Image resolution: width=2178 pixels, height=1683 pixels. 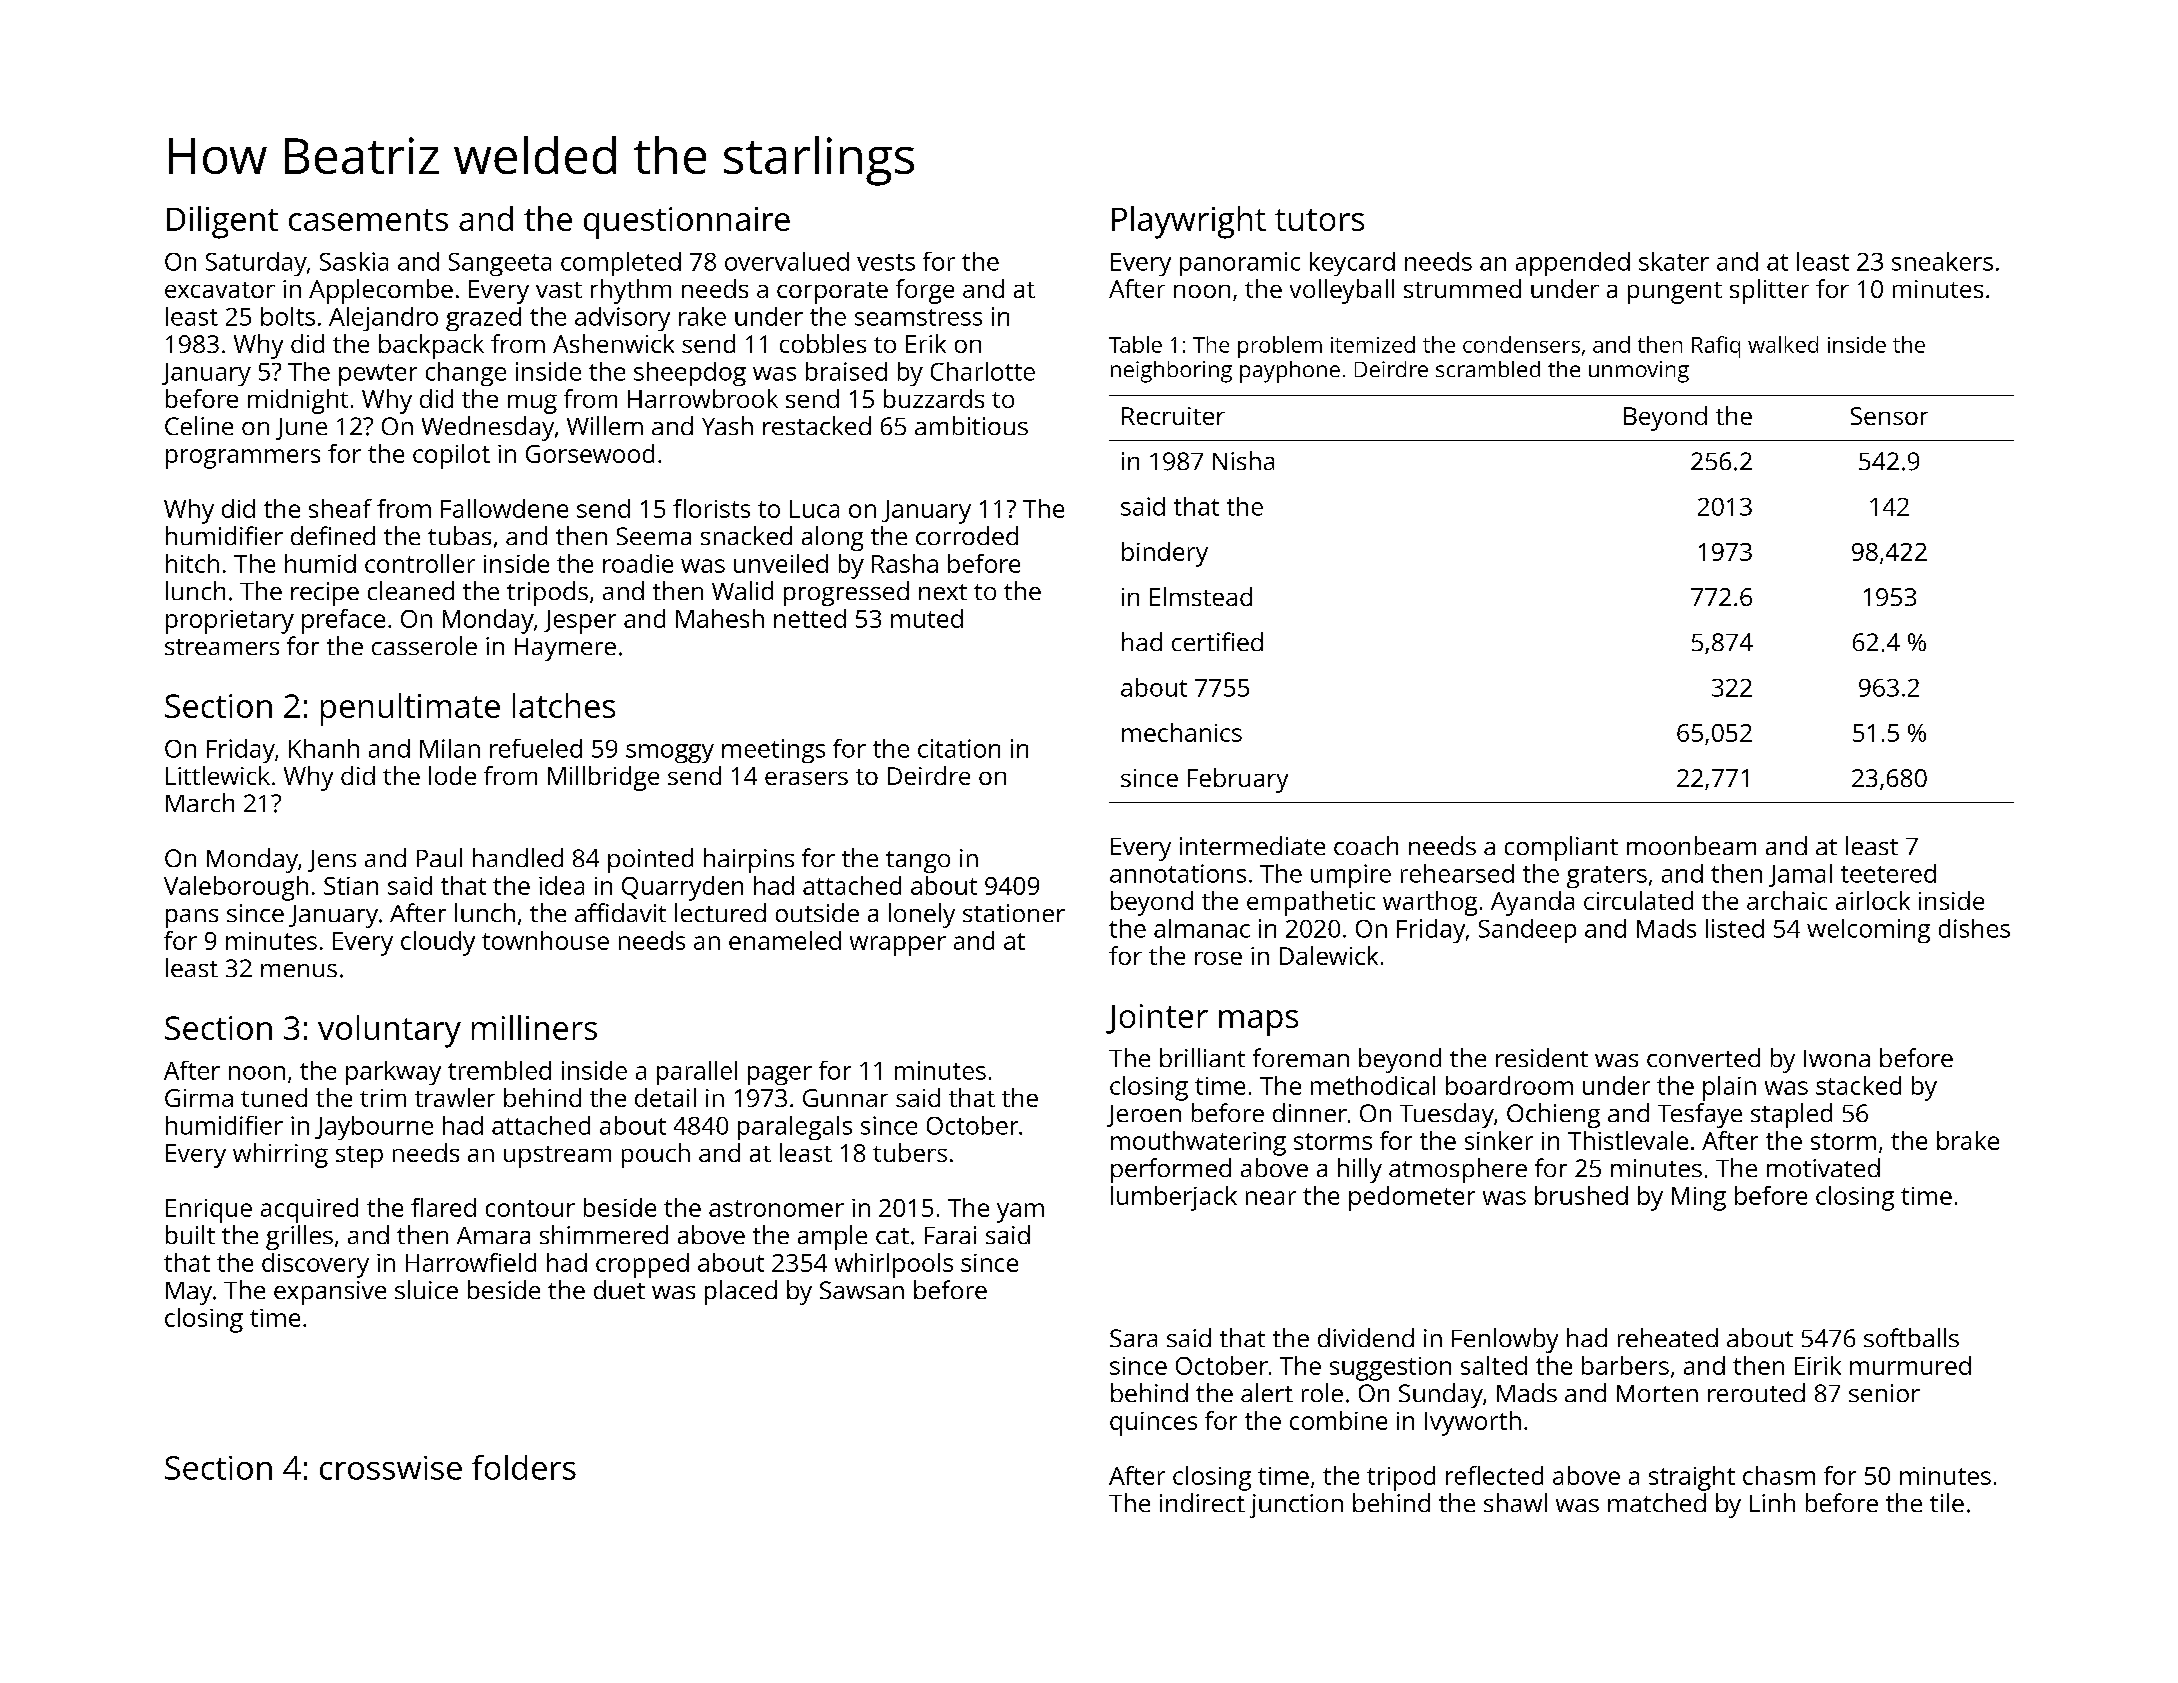 I want to click on defined, so click(x=333, y=535).
